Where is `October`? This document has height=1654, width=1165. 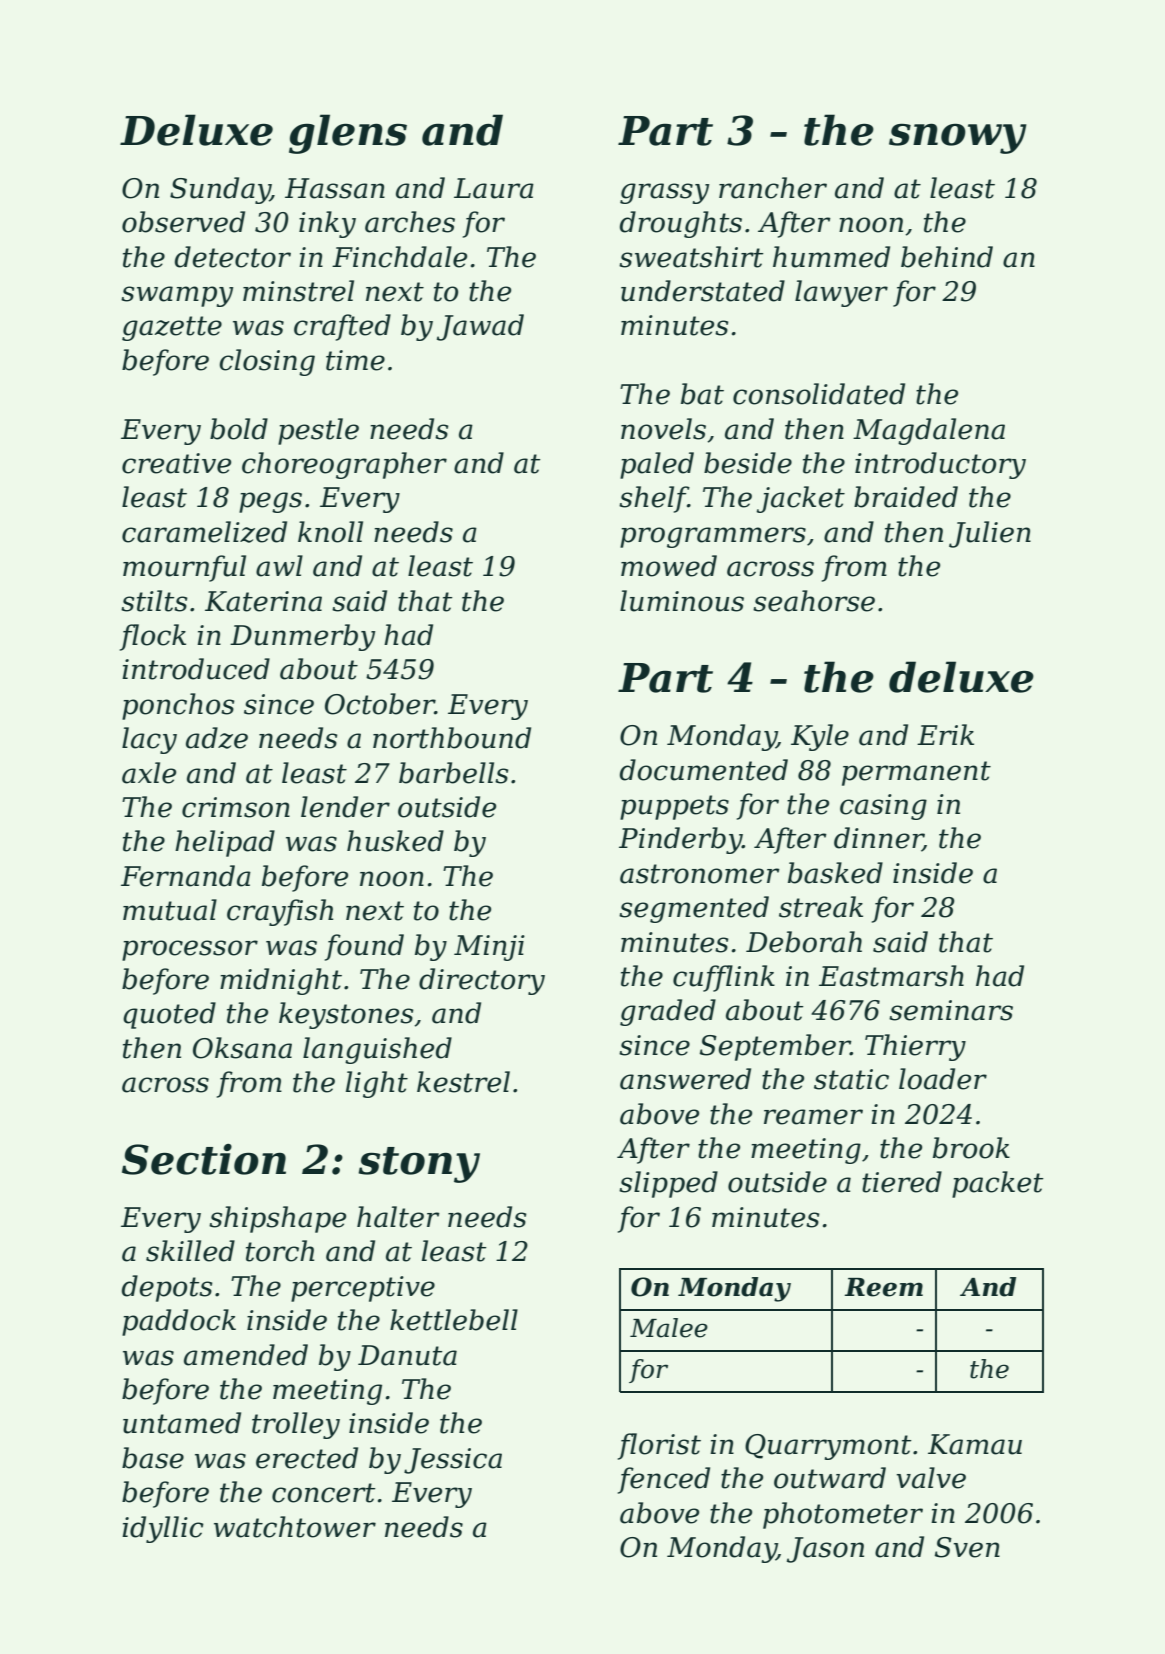
October is located at coordinates (380, 704).
